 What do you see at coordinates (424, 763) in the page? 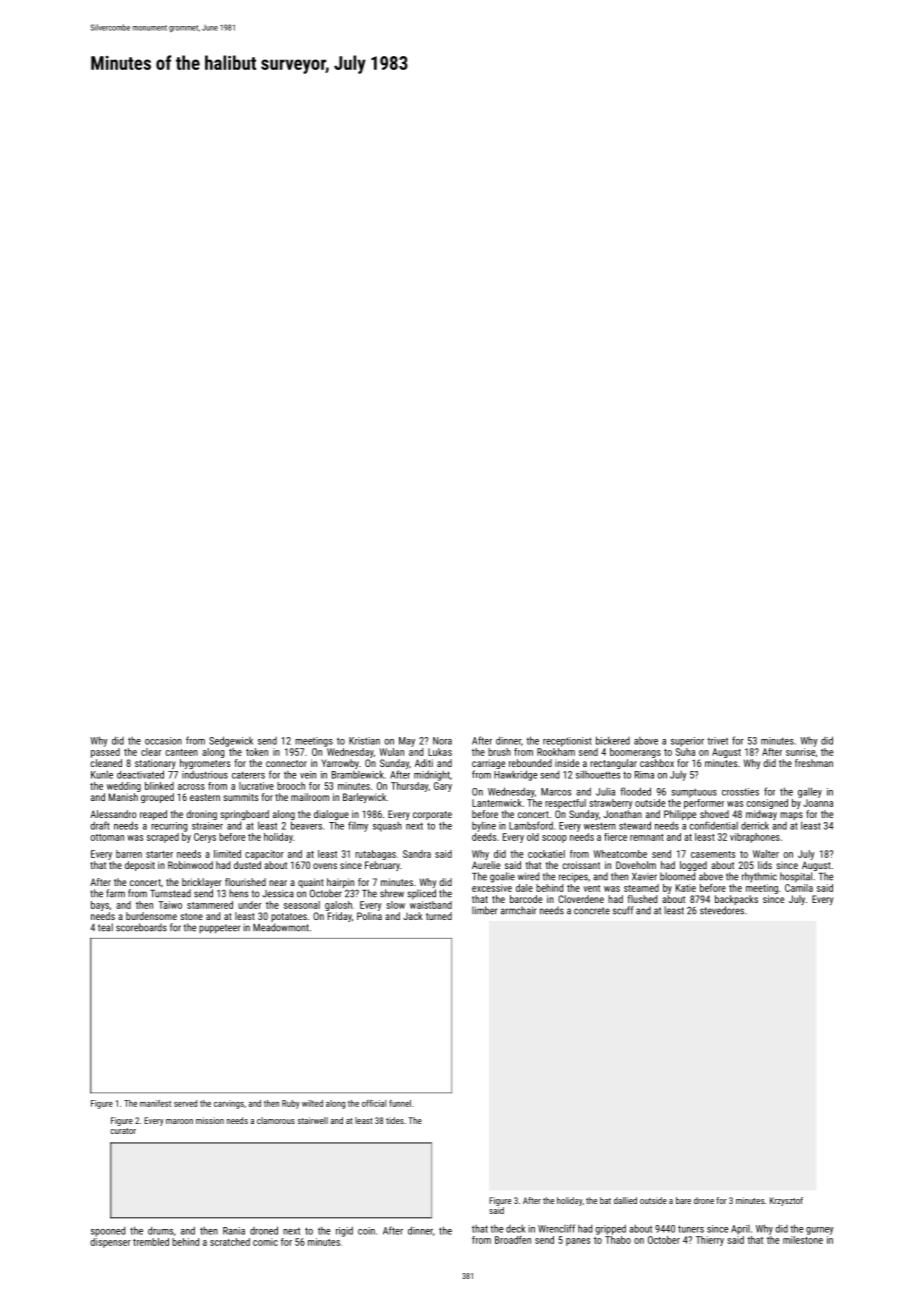
I see `Aditi` at bounding box center [424, 763].
